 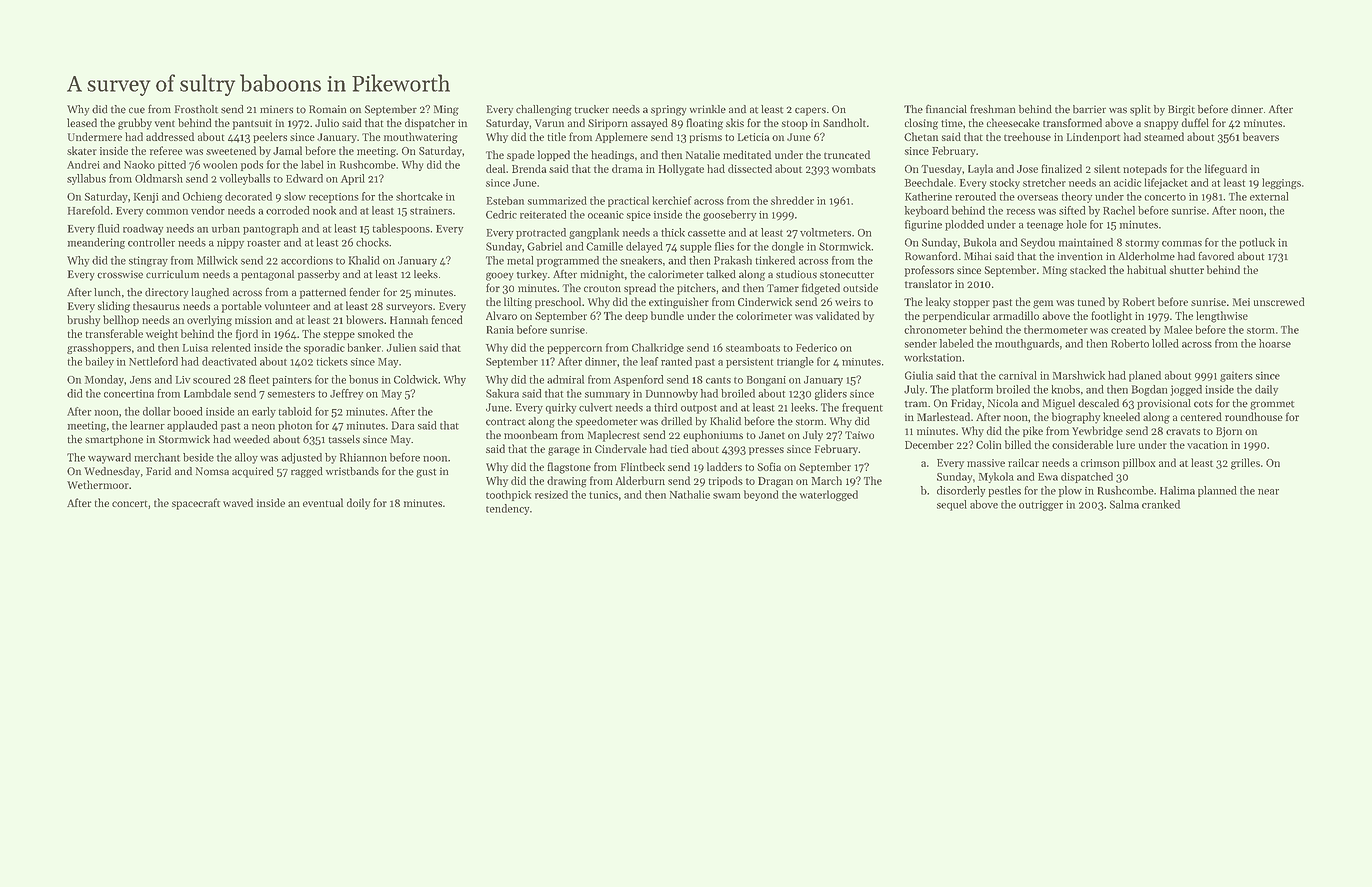 I want to click on Frostholt, so click(x=196, y=109).
